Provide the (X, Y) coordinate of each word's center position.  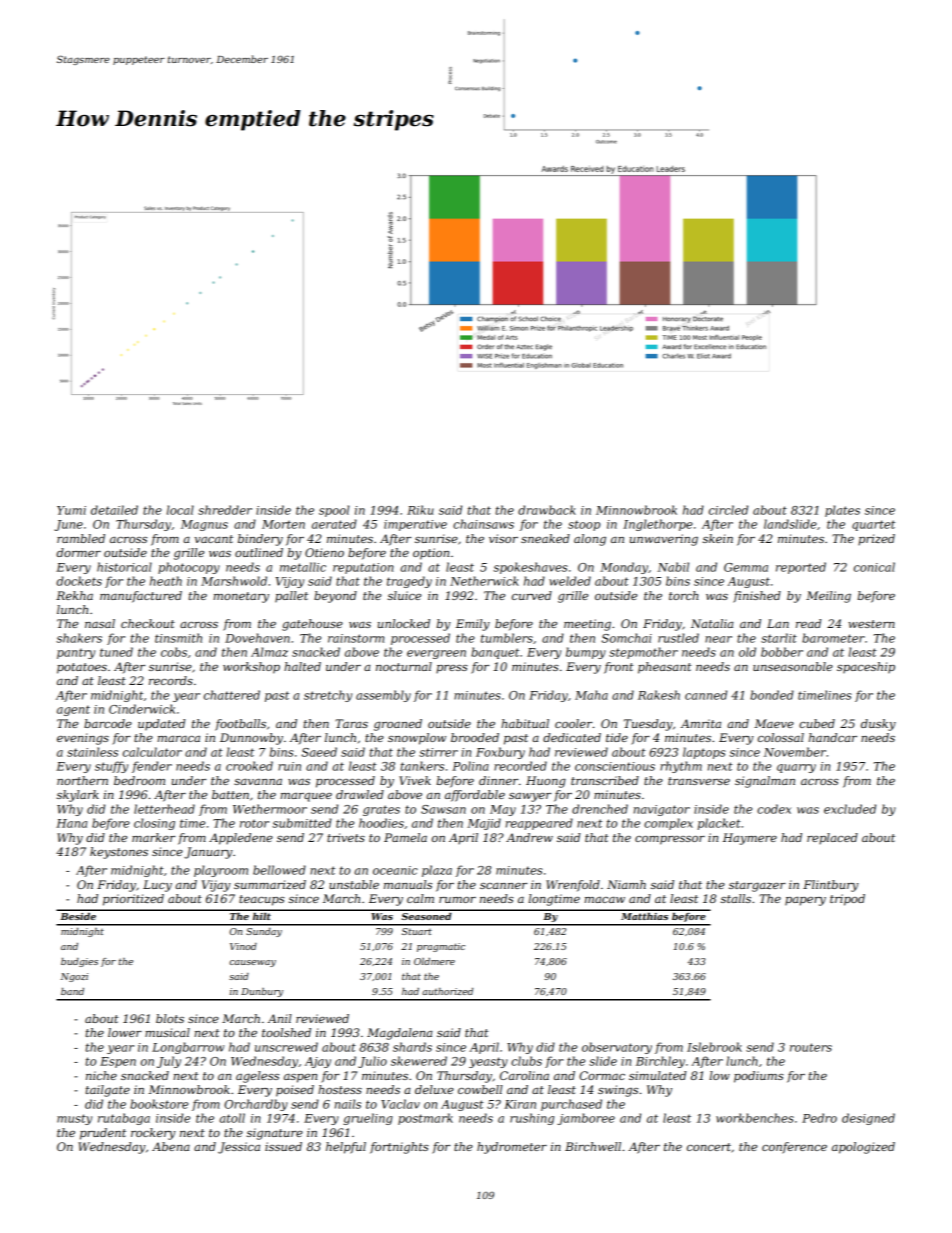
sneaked (545, 538)
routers (811, 1047)
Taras (351, 723)
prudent (103, 1134)
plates (842, 511)
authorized (447, 991)
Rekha (74, 595)
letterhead (164, 809)
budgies (79, 962)
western (871, 624)
